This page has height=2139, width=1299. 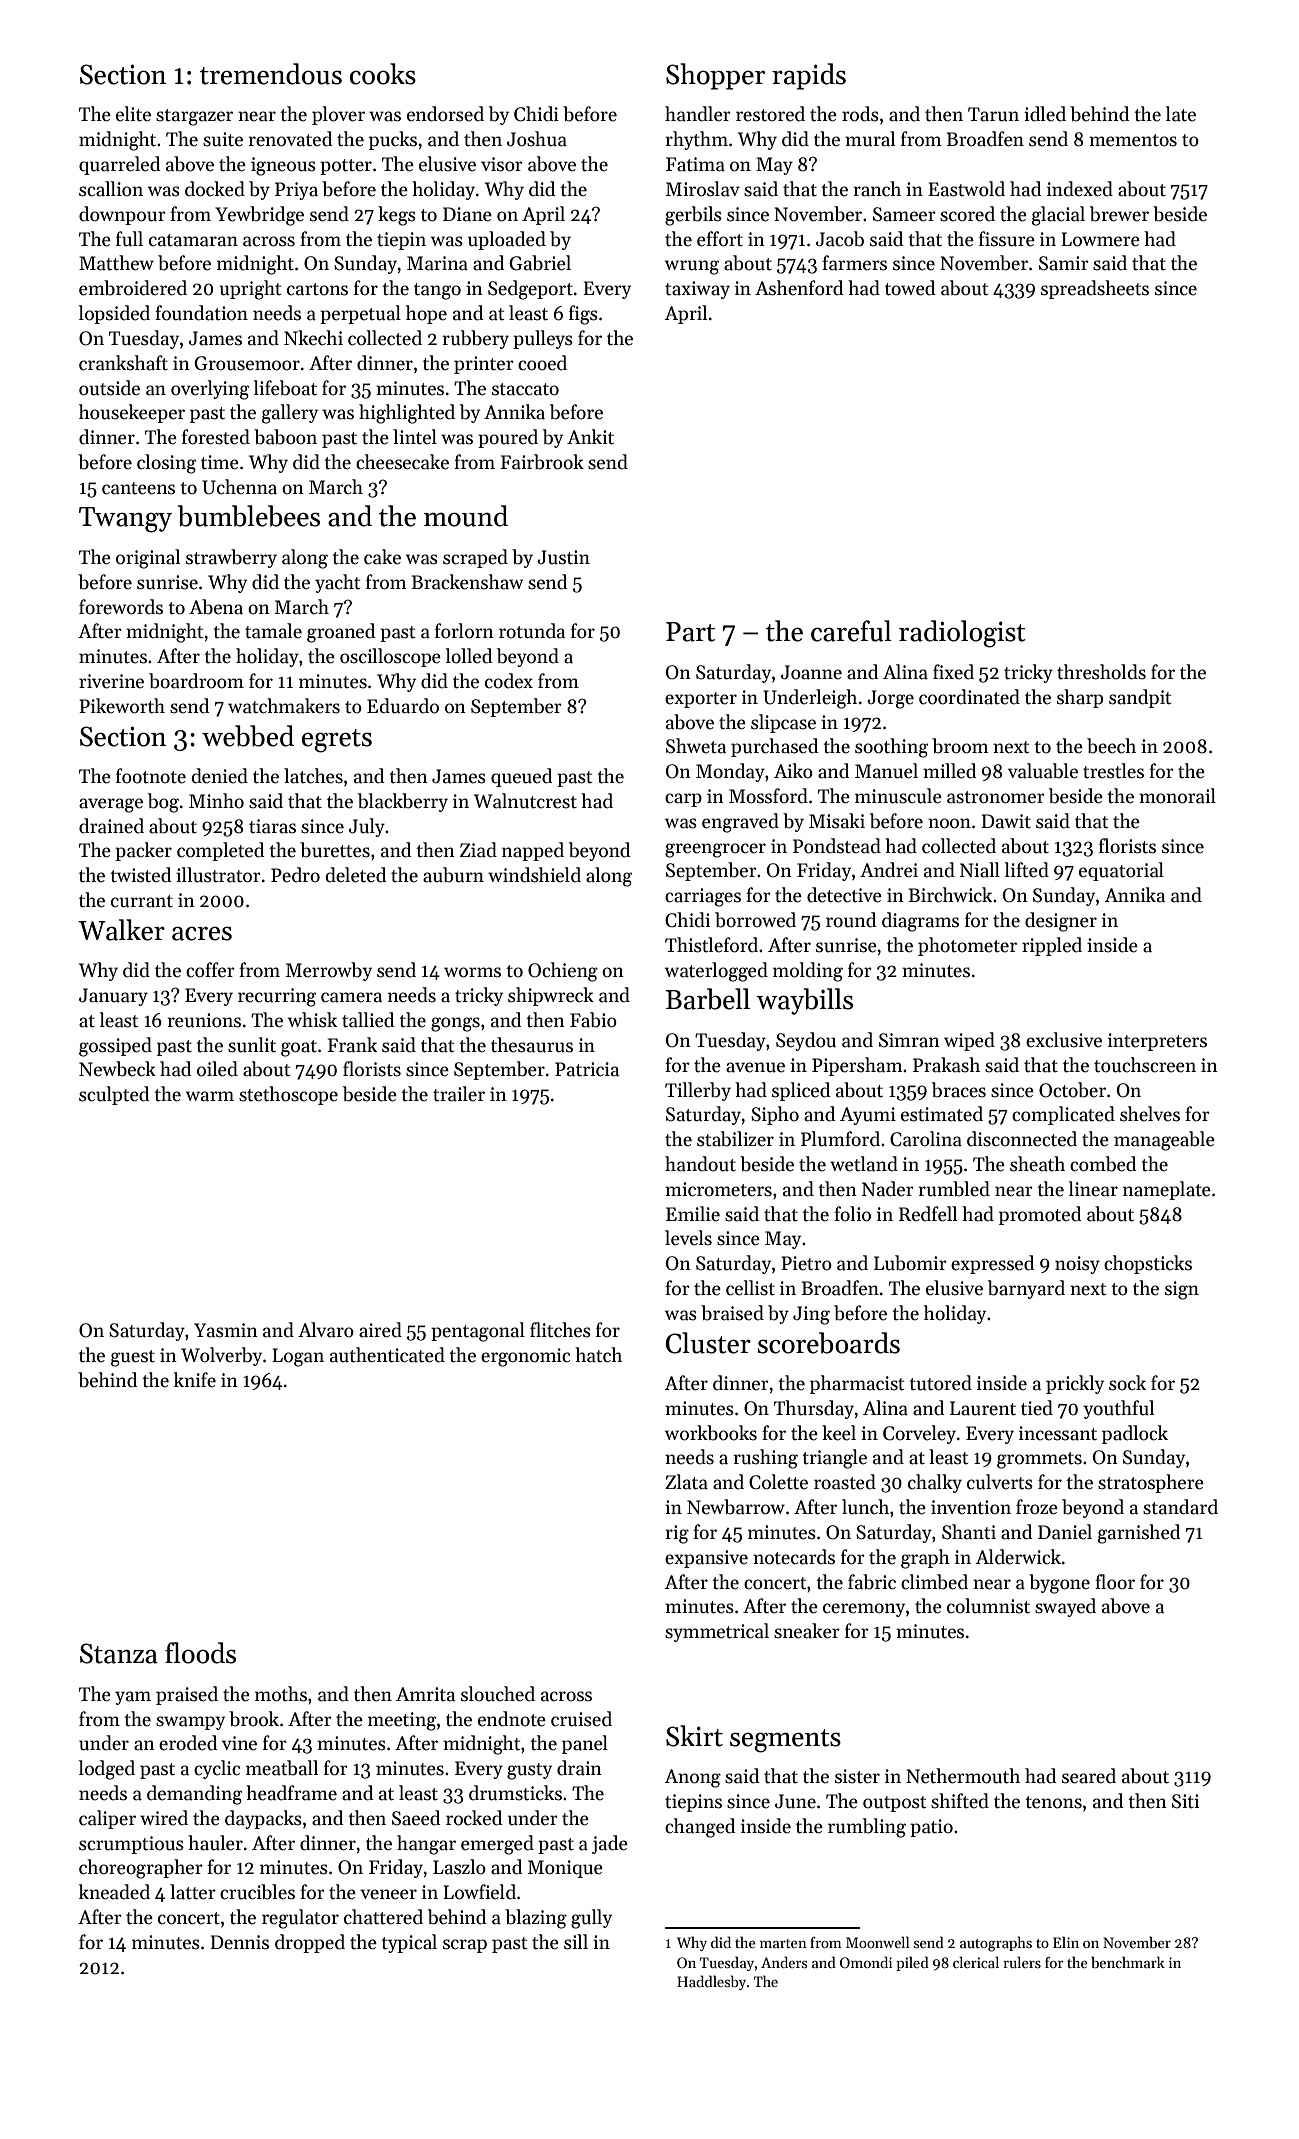 What do you see at coordinates (393, 140) in the page?
I see `pucks` at bounding box center [393, 140].
